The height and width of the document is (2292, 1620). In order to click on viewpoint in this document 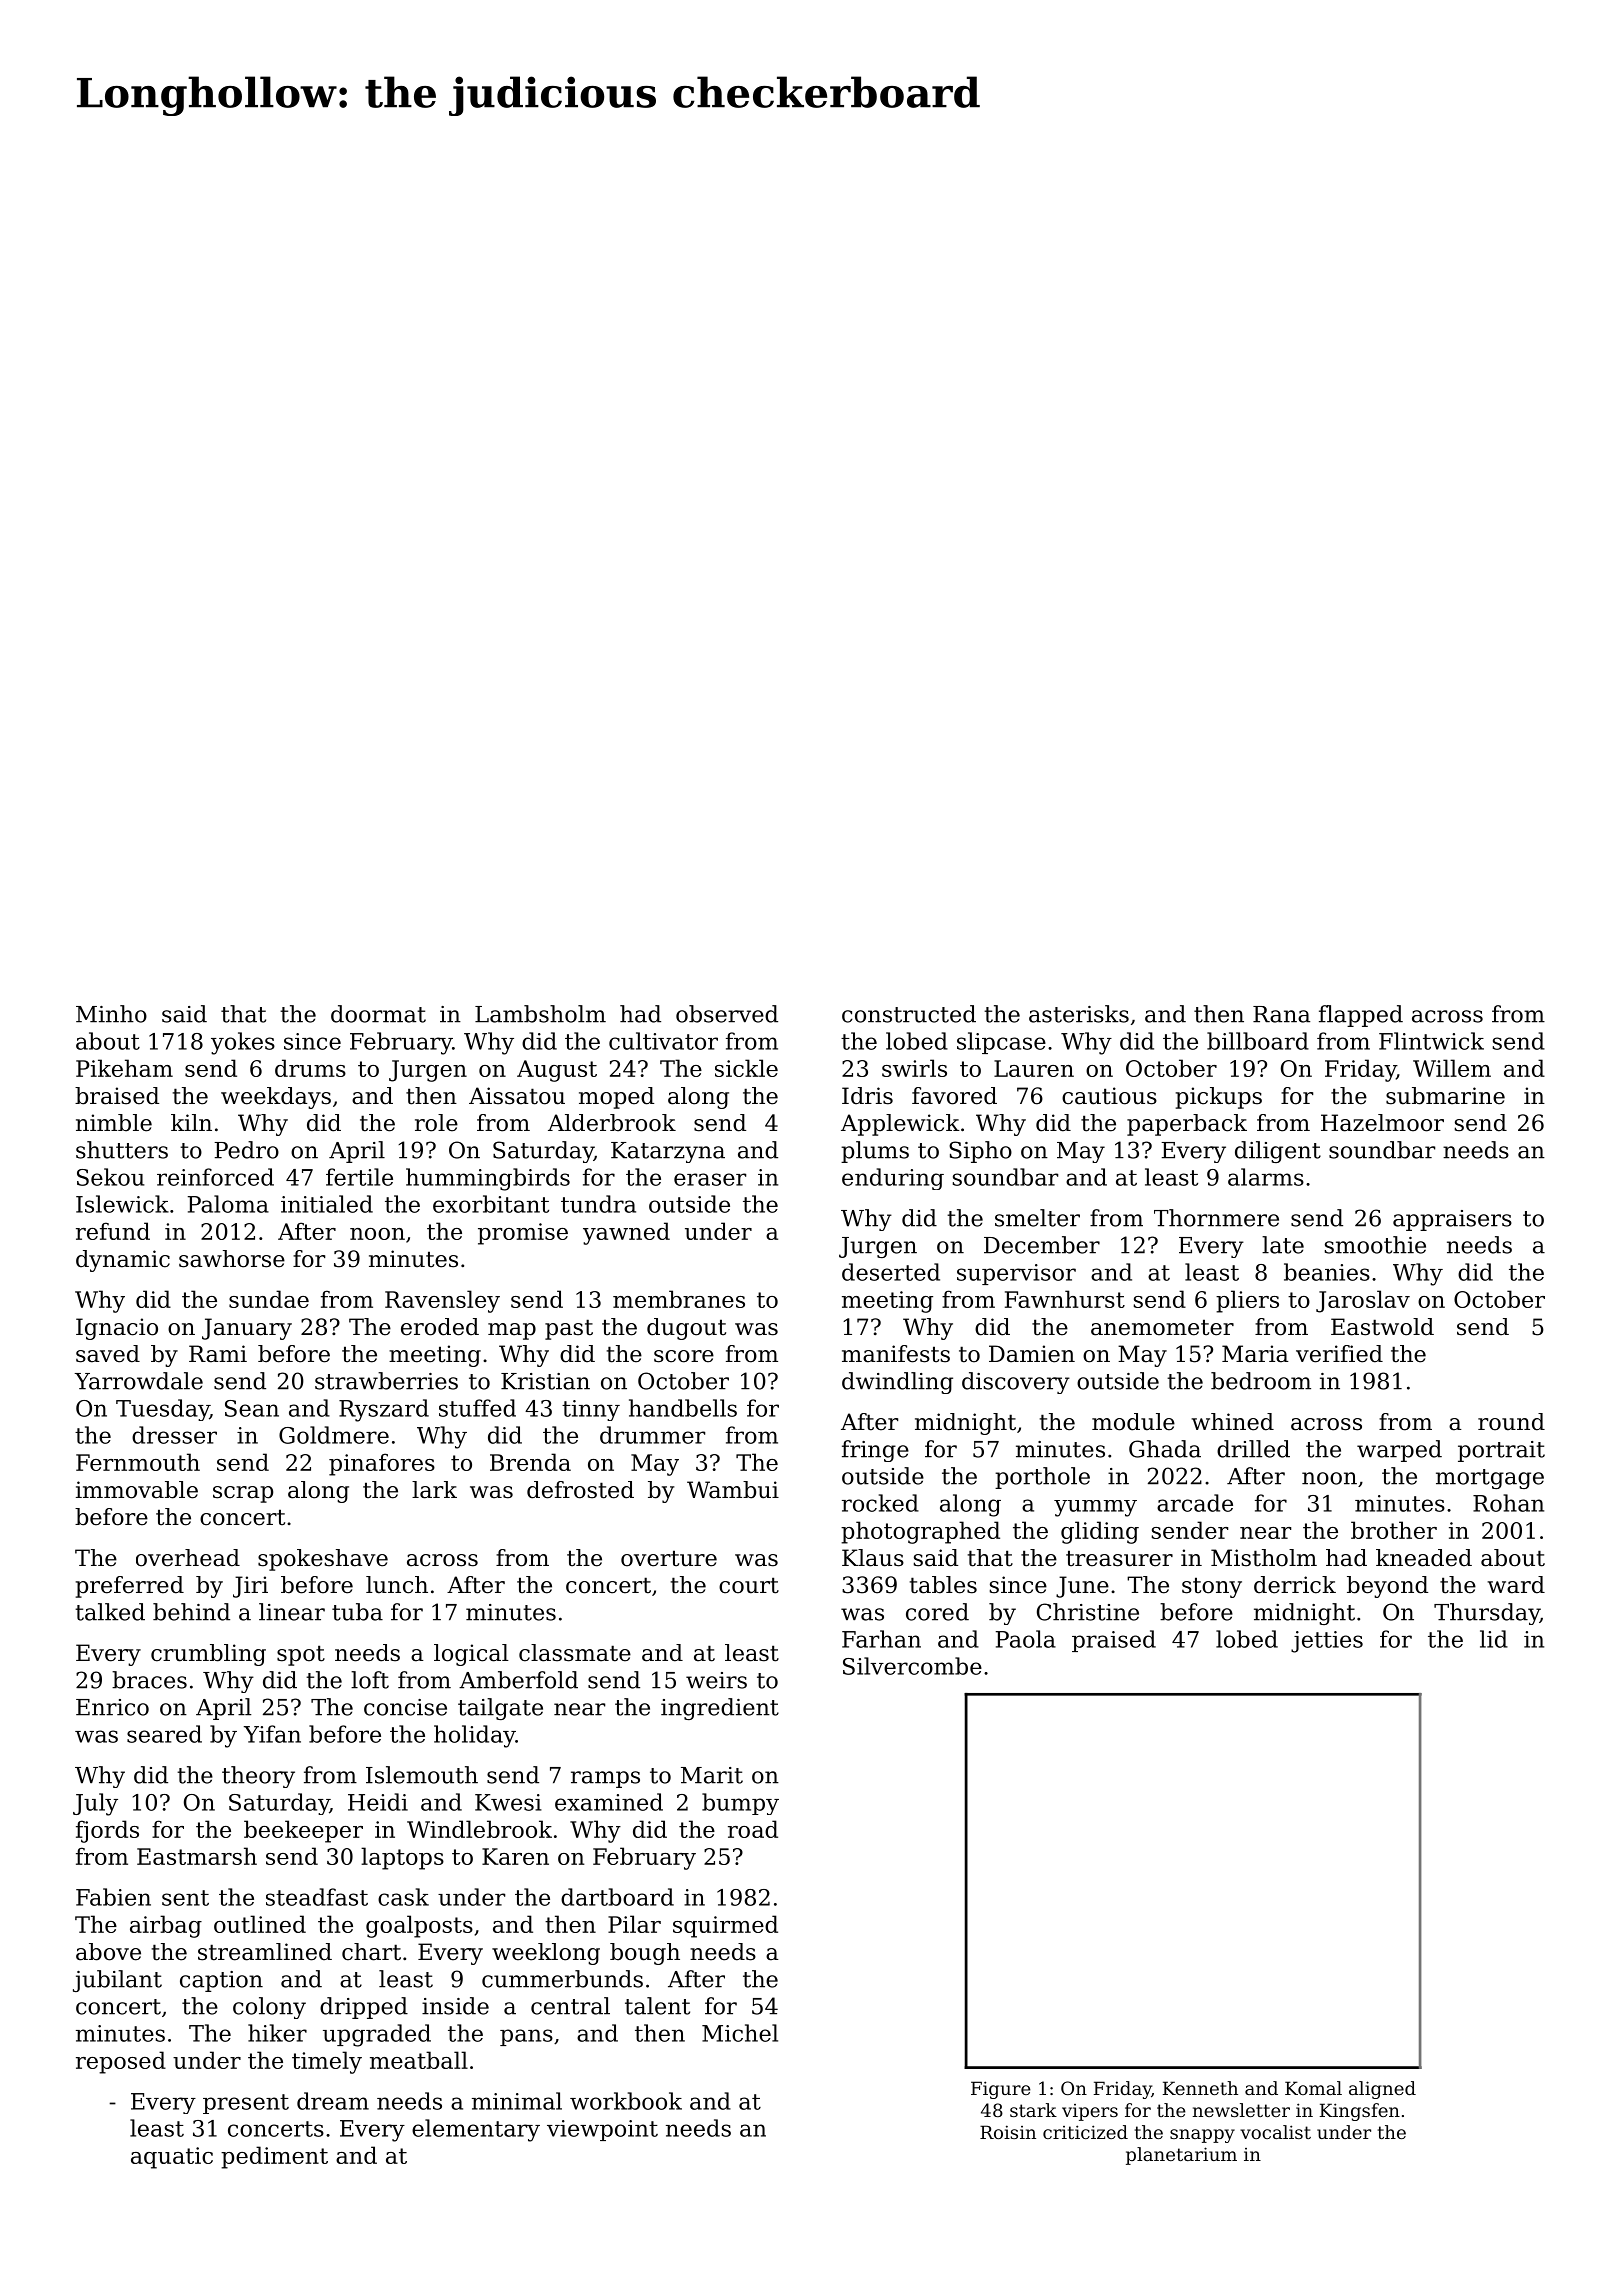, I will do `click(602, 2130)`.
